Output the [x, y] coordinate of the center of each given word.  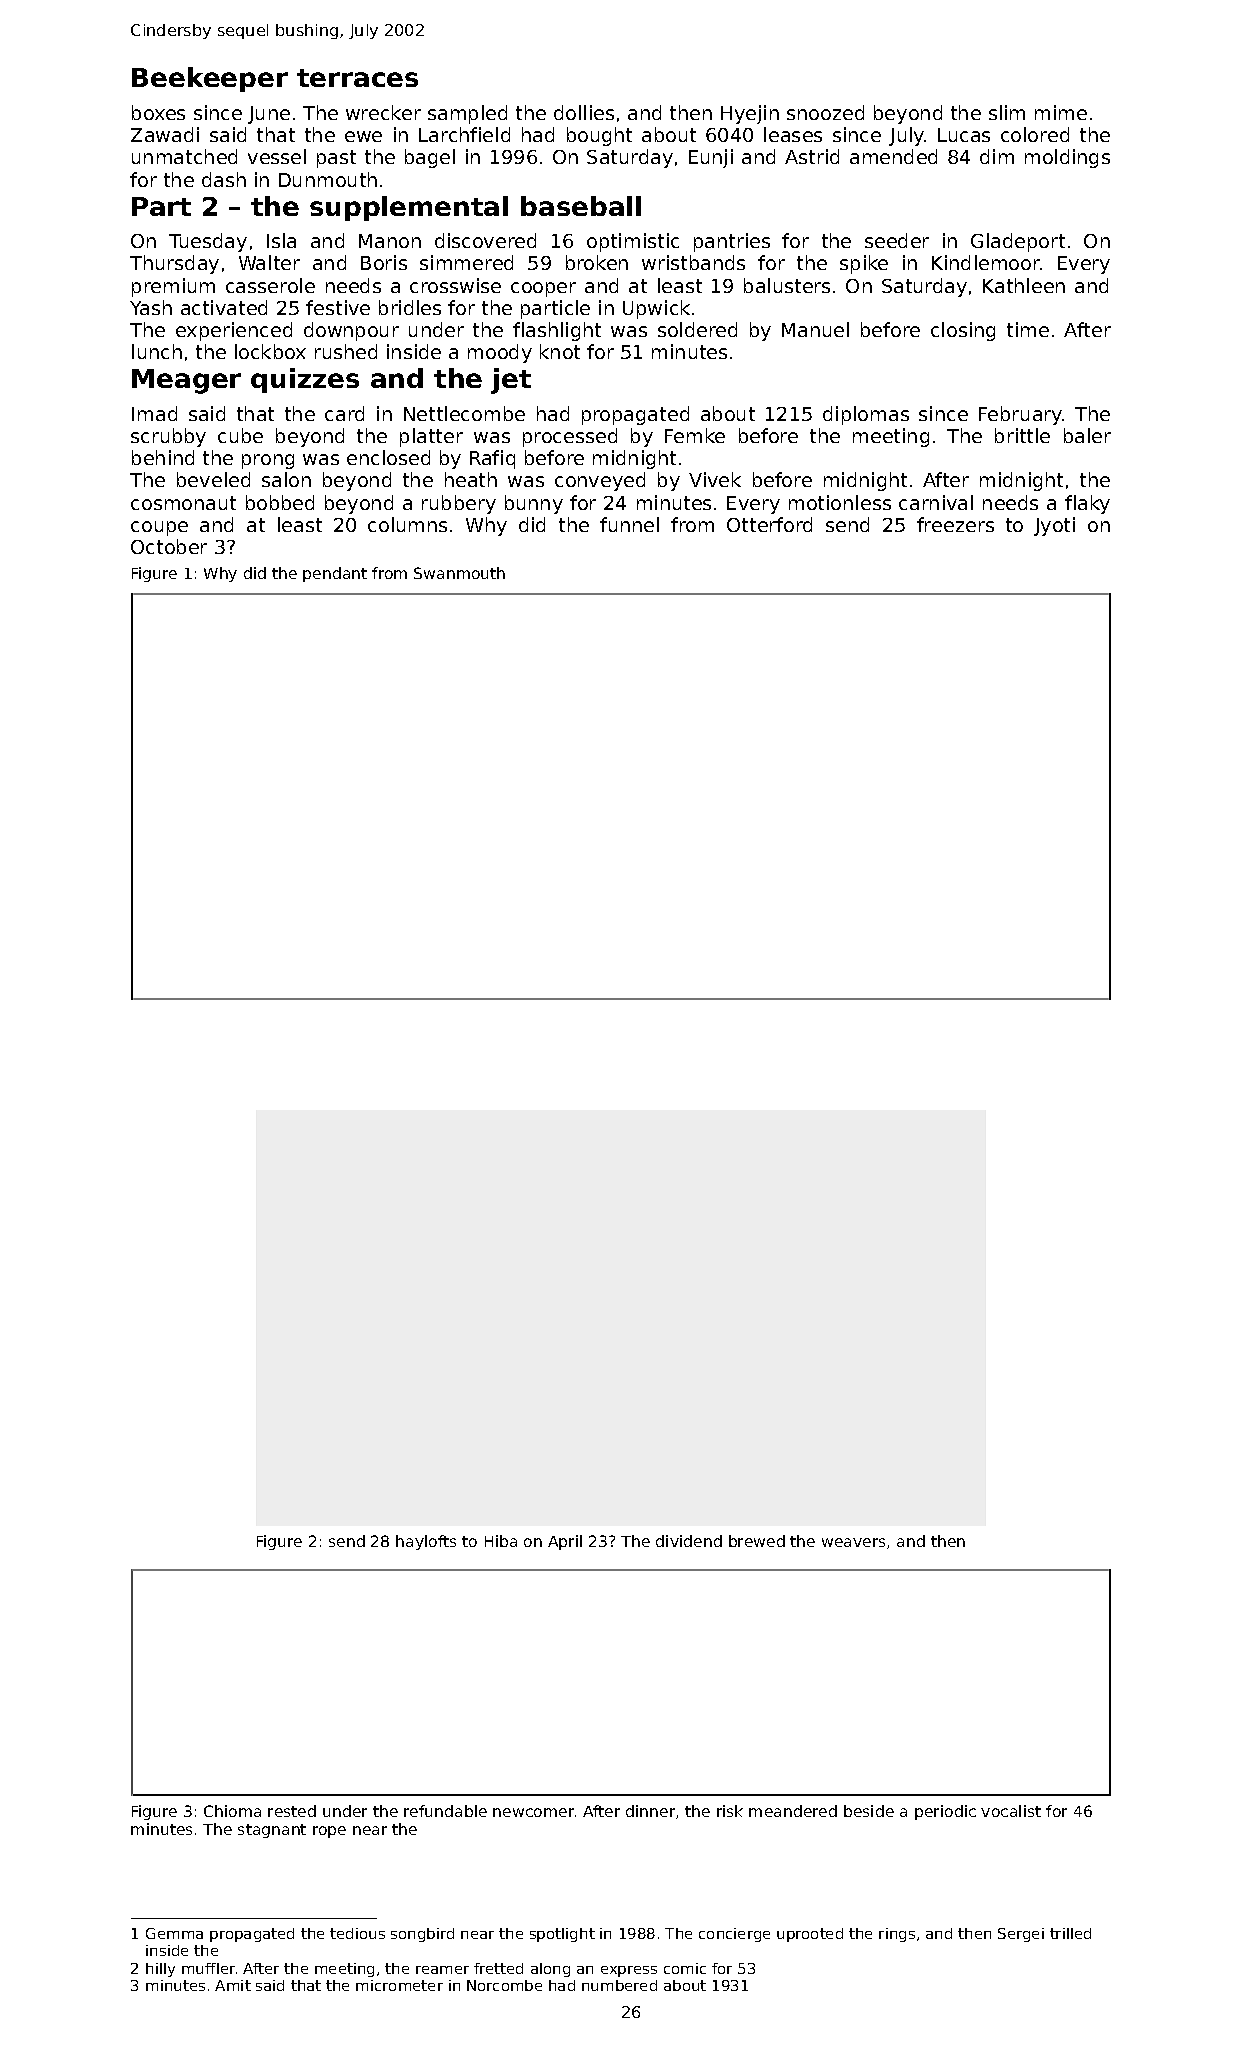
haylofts [426, 1542]
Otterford [769, 524]
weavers [853, 1542]
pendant [335, 574]
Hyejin [750, 114]
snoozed [825, 112]
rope [329, 1832]
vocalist [1011, 1811]
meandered [793, 1811]
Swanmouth [459, 573]
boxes [158, 112]
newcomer [533, 1812]
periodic [945, 1812]
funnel [629, 524]
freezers [955, 524]
